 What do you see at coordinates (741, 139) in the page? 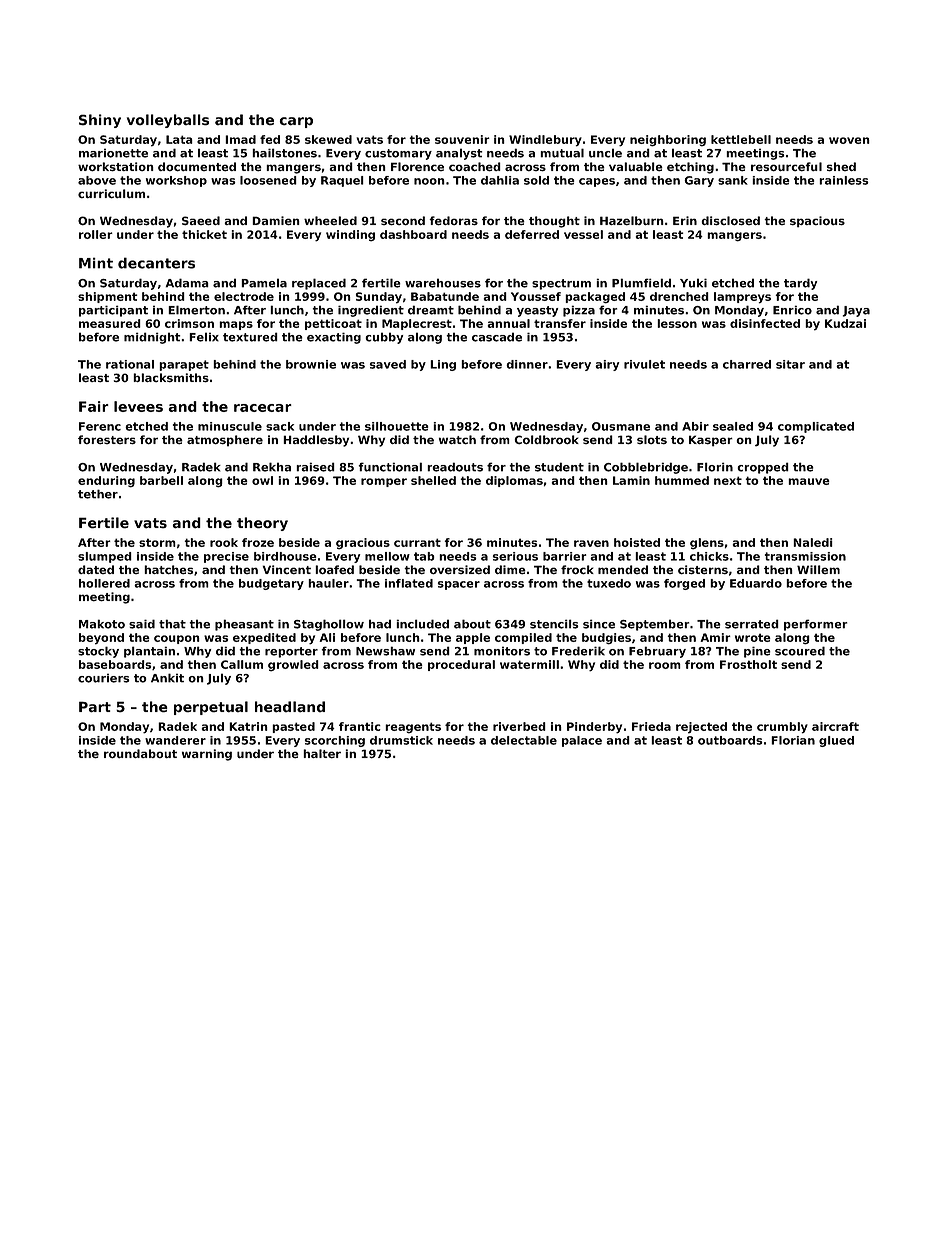
I see `kettlebell` at bounding box center [741, 139].
